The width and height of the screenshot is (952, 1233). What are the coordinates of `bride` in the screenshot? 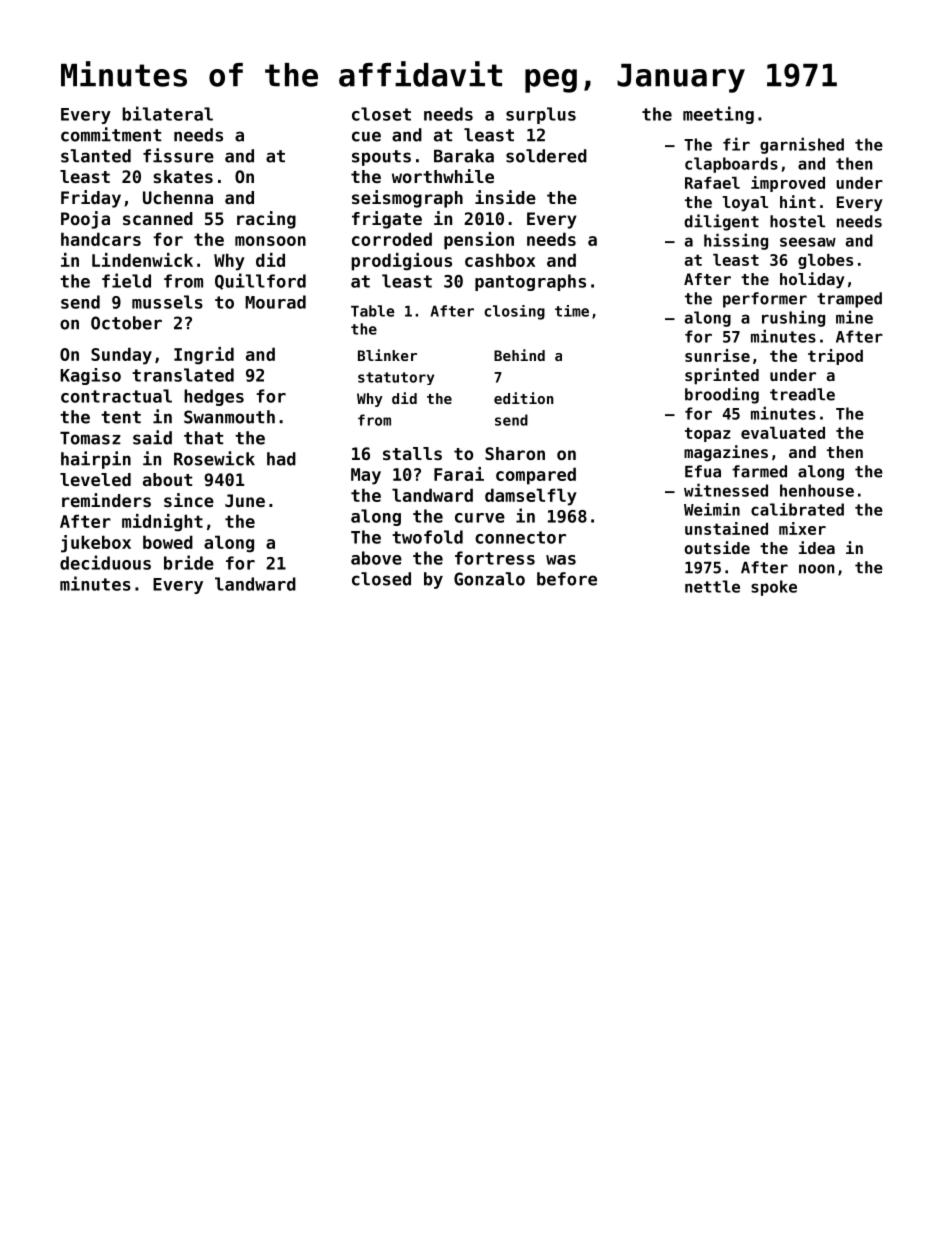 It's located at (189, 562).
